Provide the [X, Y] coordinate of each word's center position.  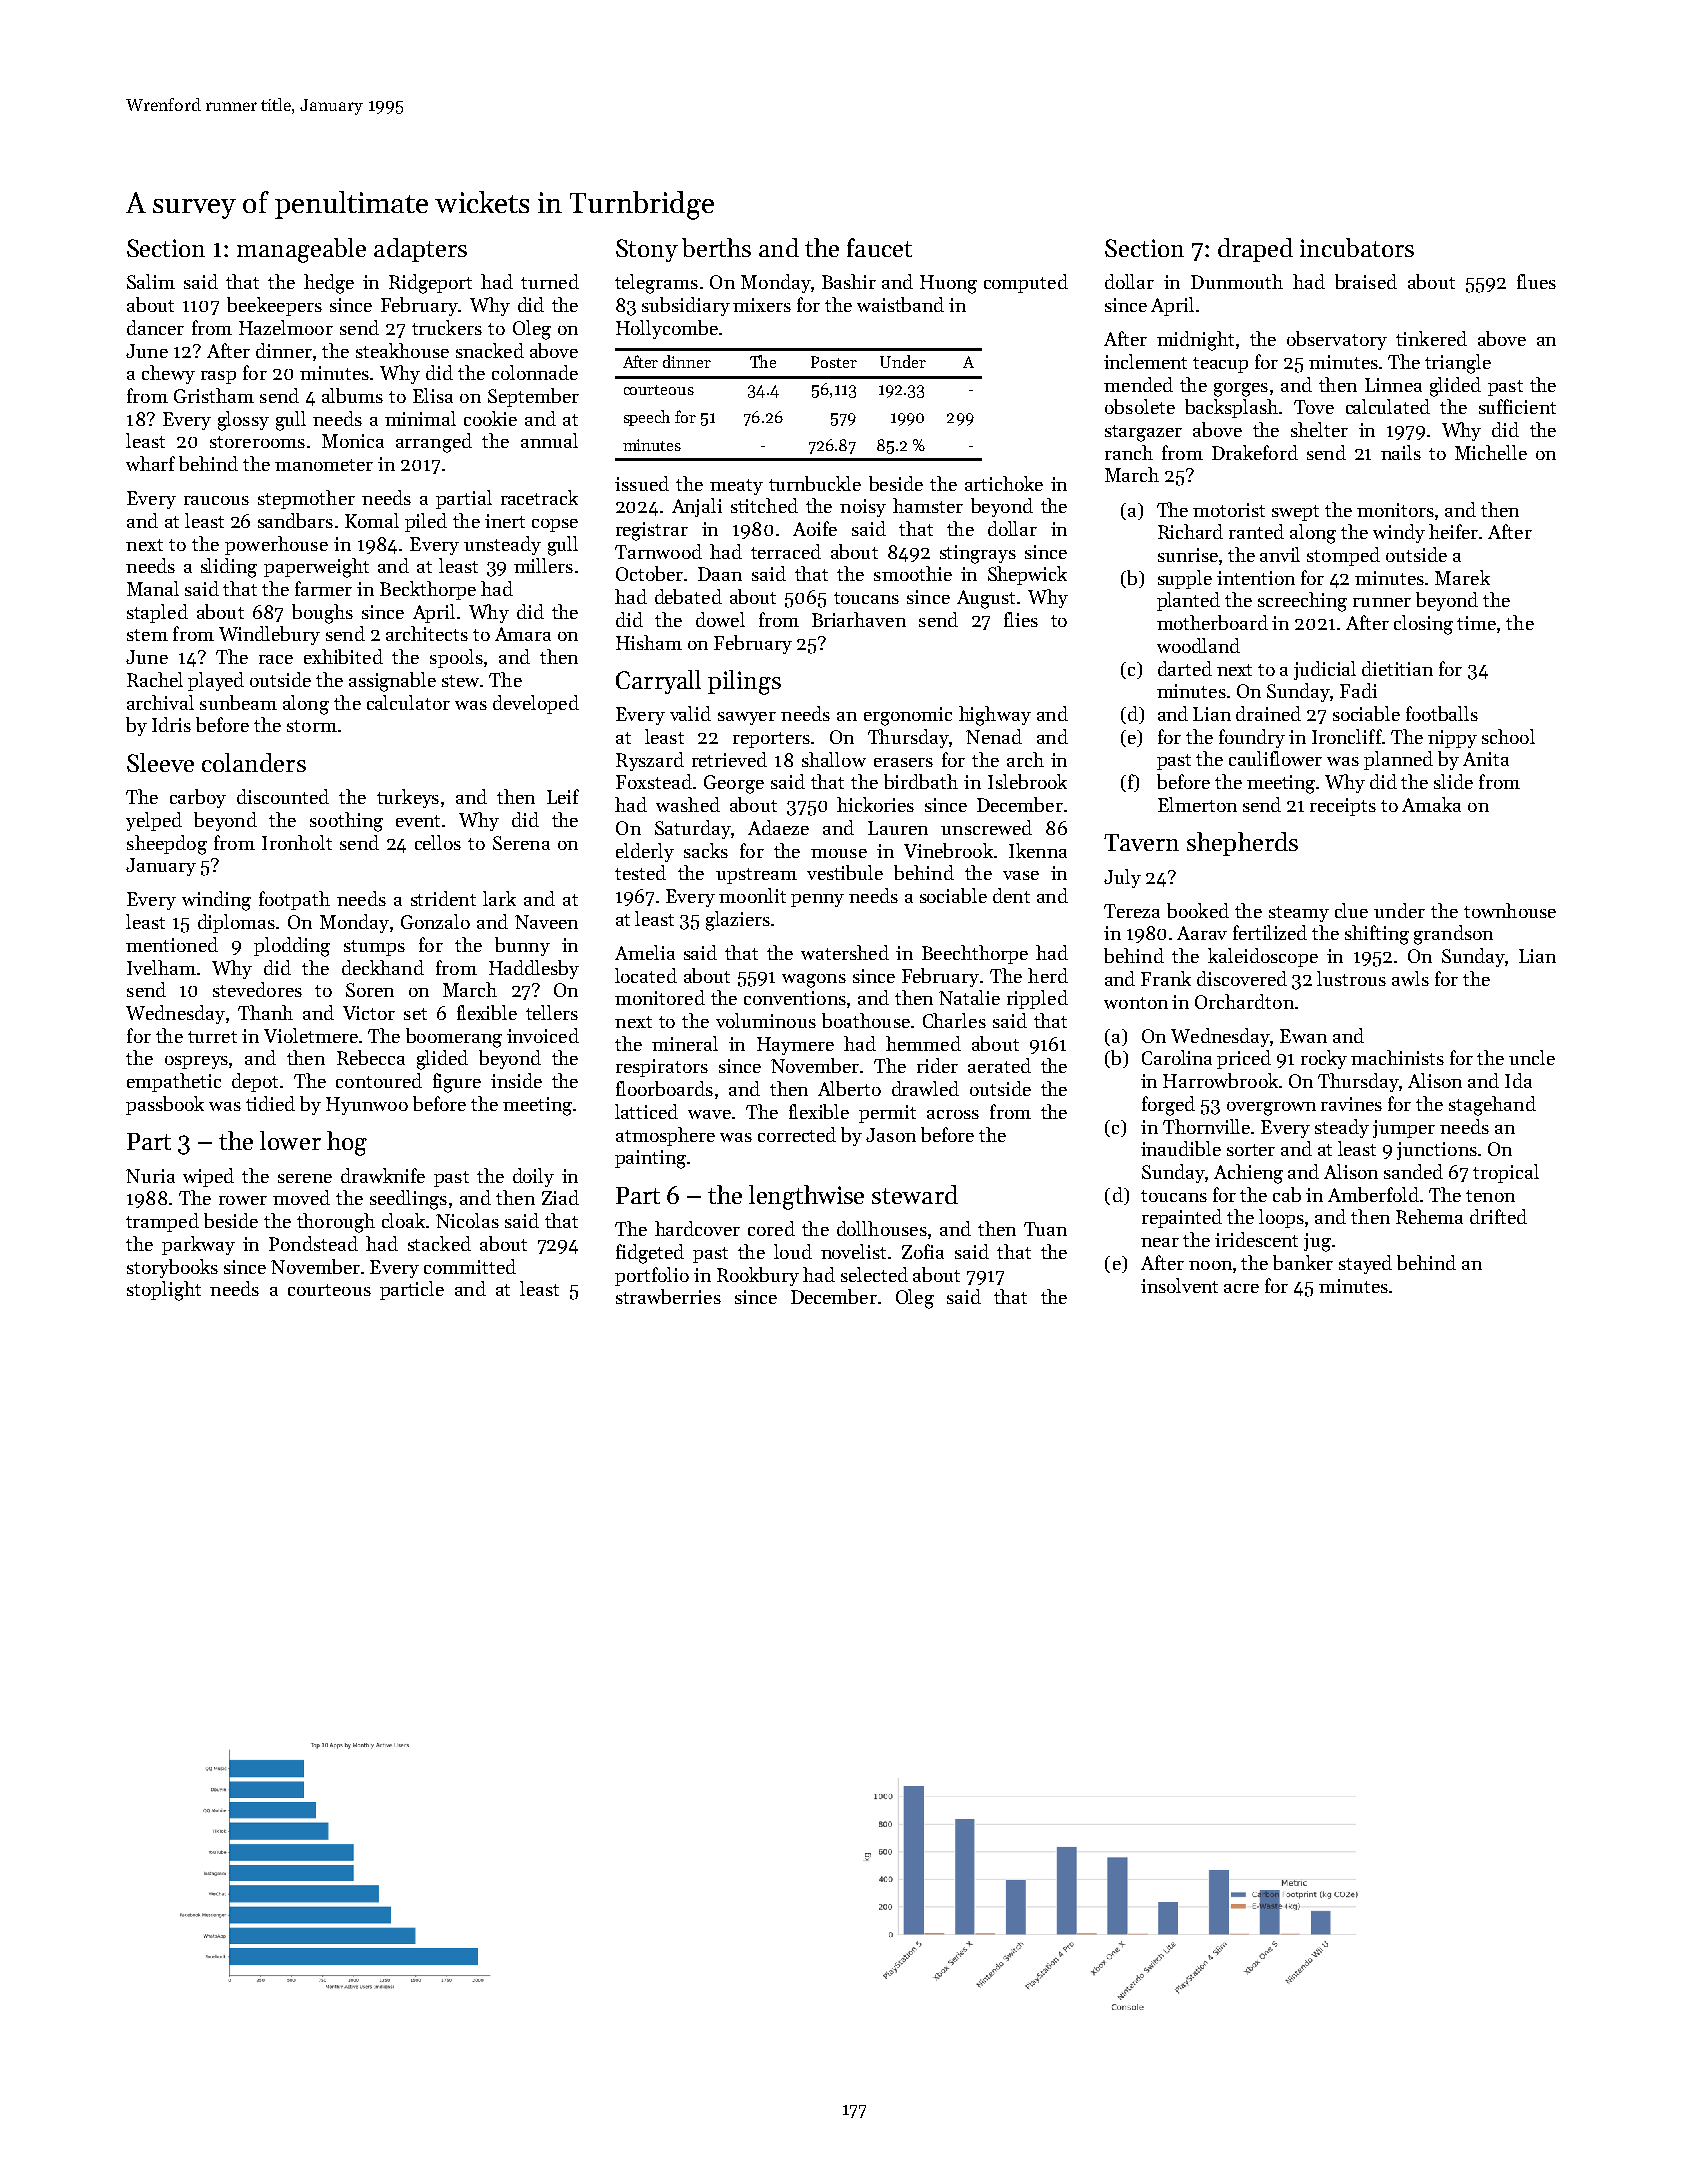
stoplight [164, 1291]
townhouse [1510, 910]
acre [1241, 1288]
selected [874, 1274]
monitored [660, 997]
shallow [834, 759]
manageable [301, 250]
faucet [879, 247]
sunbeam [238, 702]
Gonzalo [435, 921]
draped [1255, 250]
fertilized [1270, 932]
